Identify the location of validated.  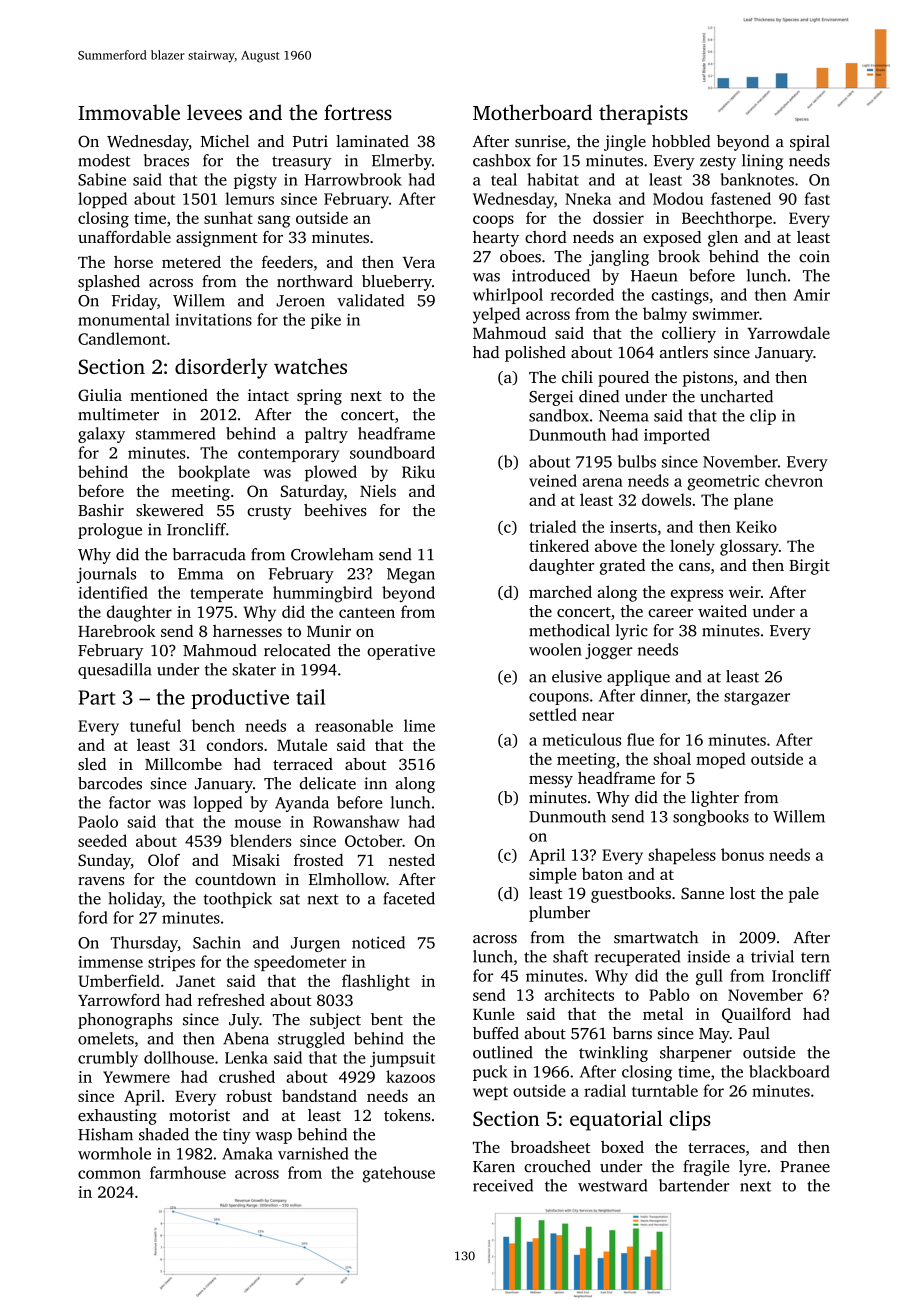
(370, 300).
